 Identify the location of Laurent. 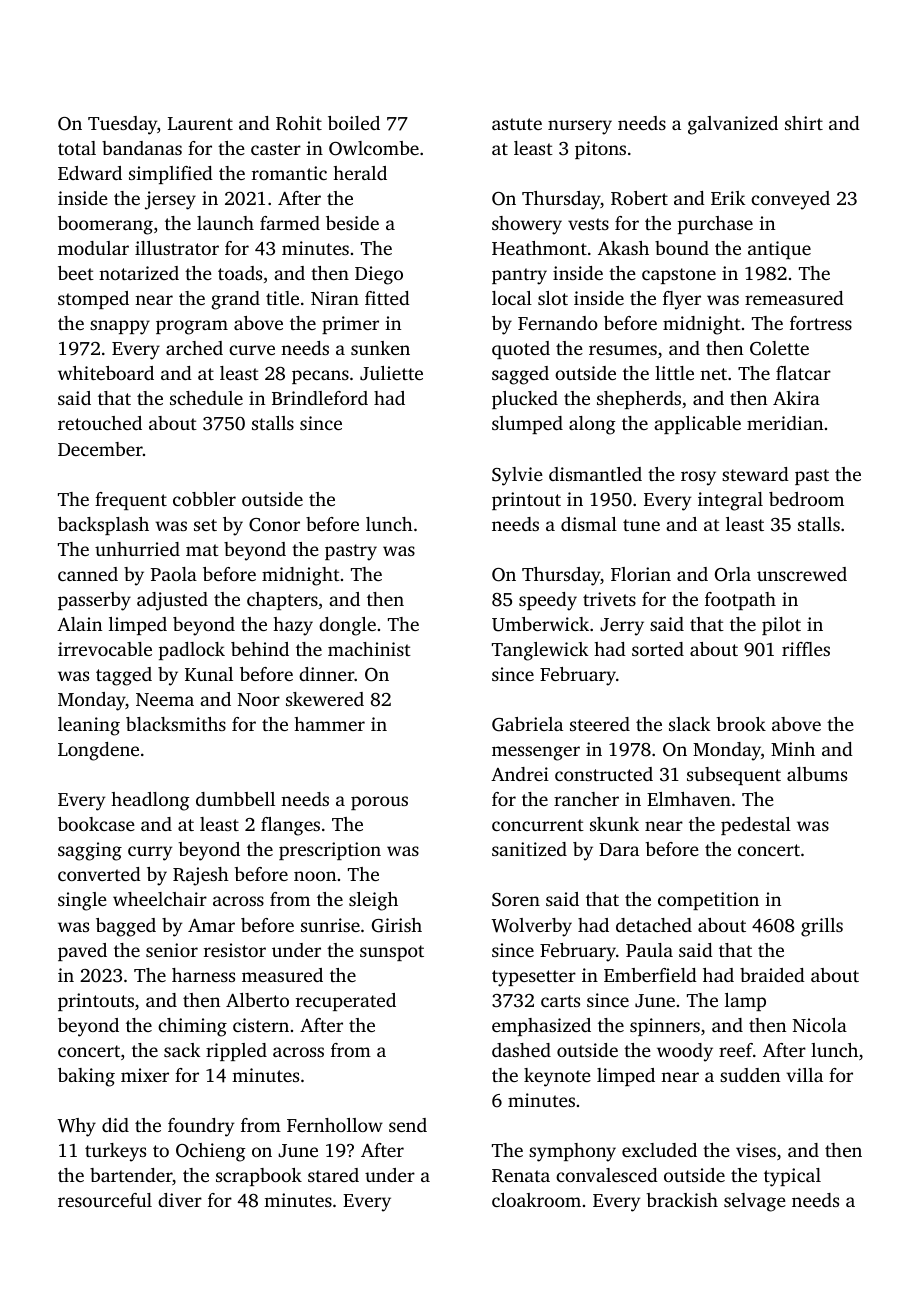
(200, 123).
